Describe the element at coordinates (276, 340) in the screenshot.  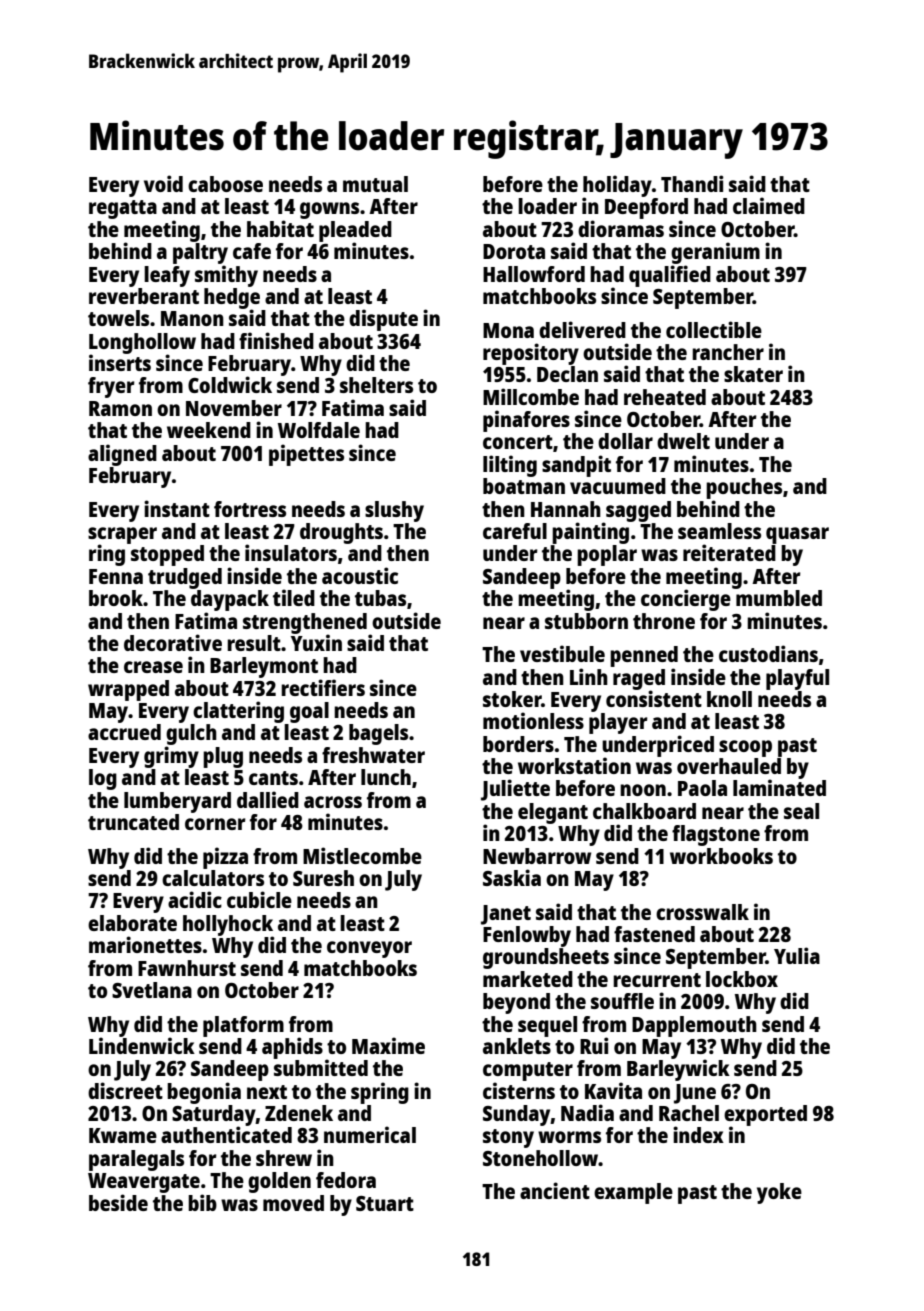
I see `finished` at that location.
